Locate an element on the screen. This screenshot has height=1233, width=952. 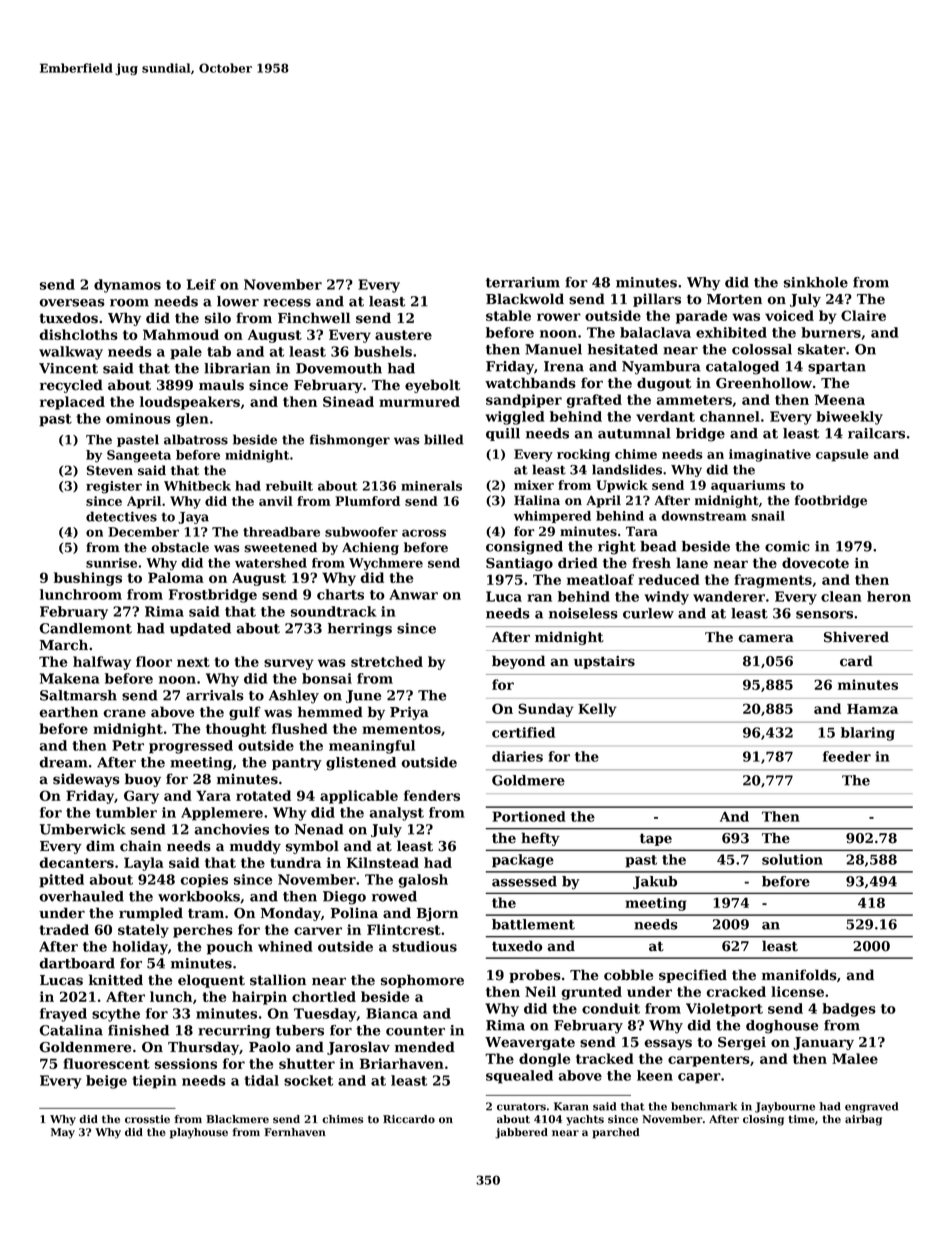
beige is located at coordinates (106, 1082).
